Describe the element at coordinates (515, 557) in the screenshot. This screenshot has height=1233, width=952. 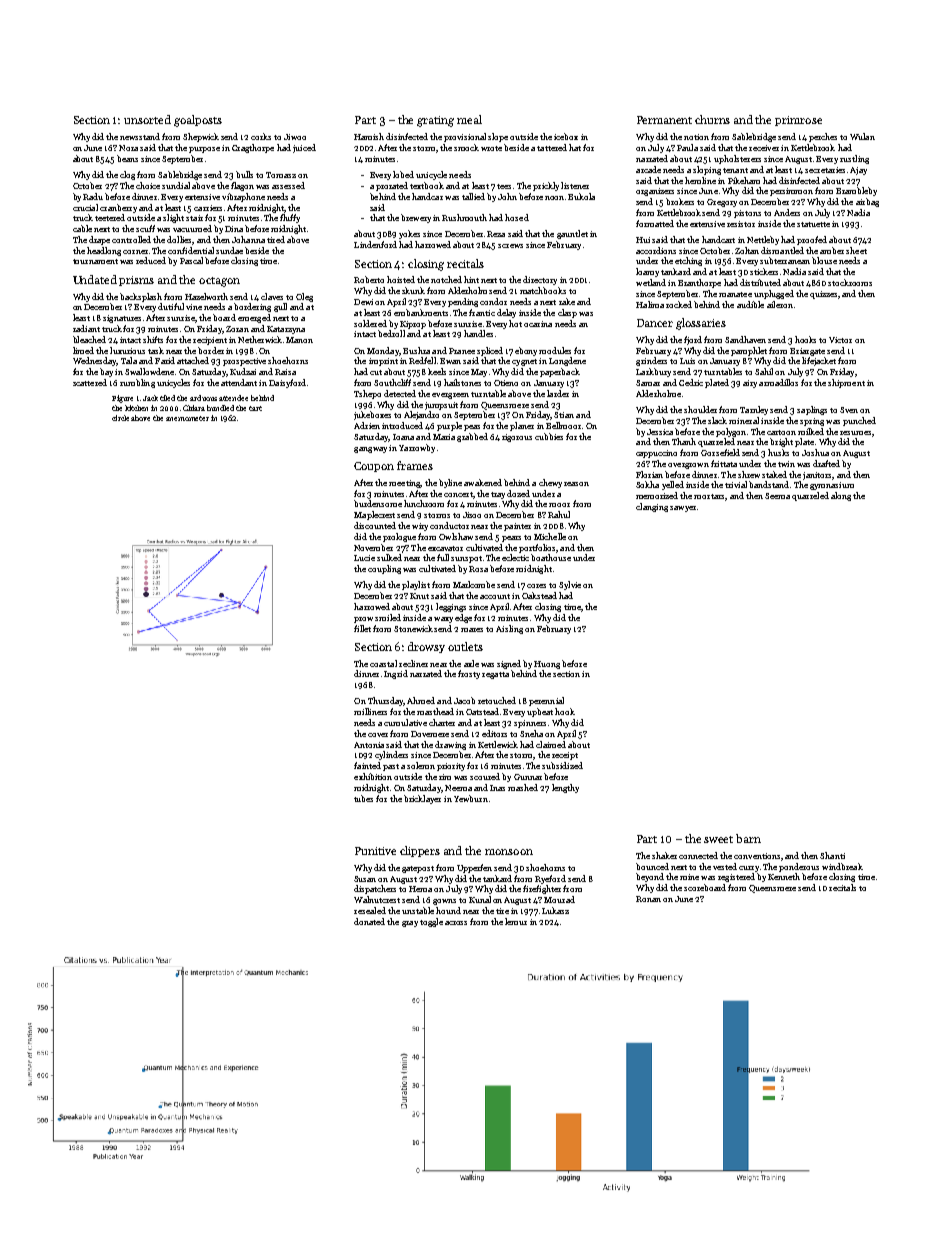
I see `eclectic` at that location.
